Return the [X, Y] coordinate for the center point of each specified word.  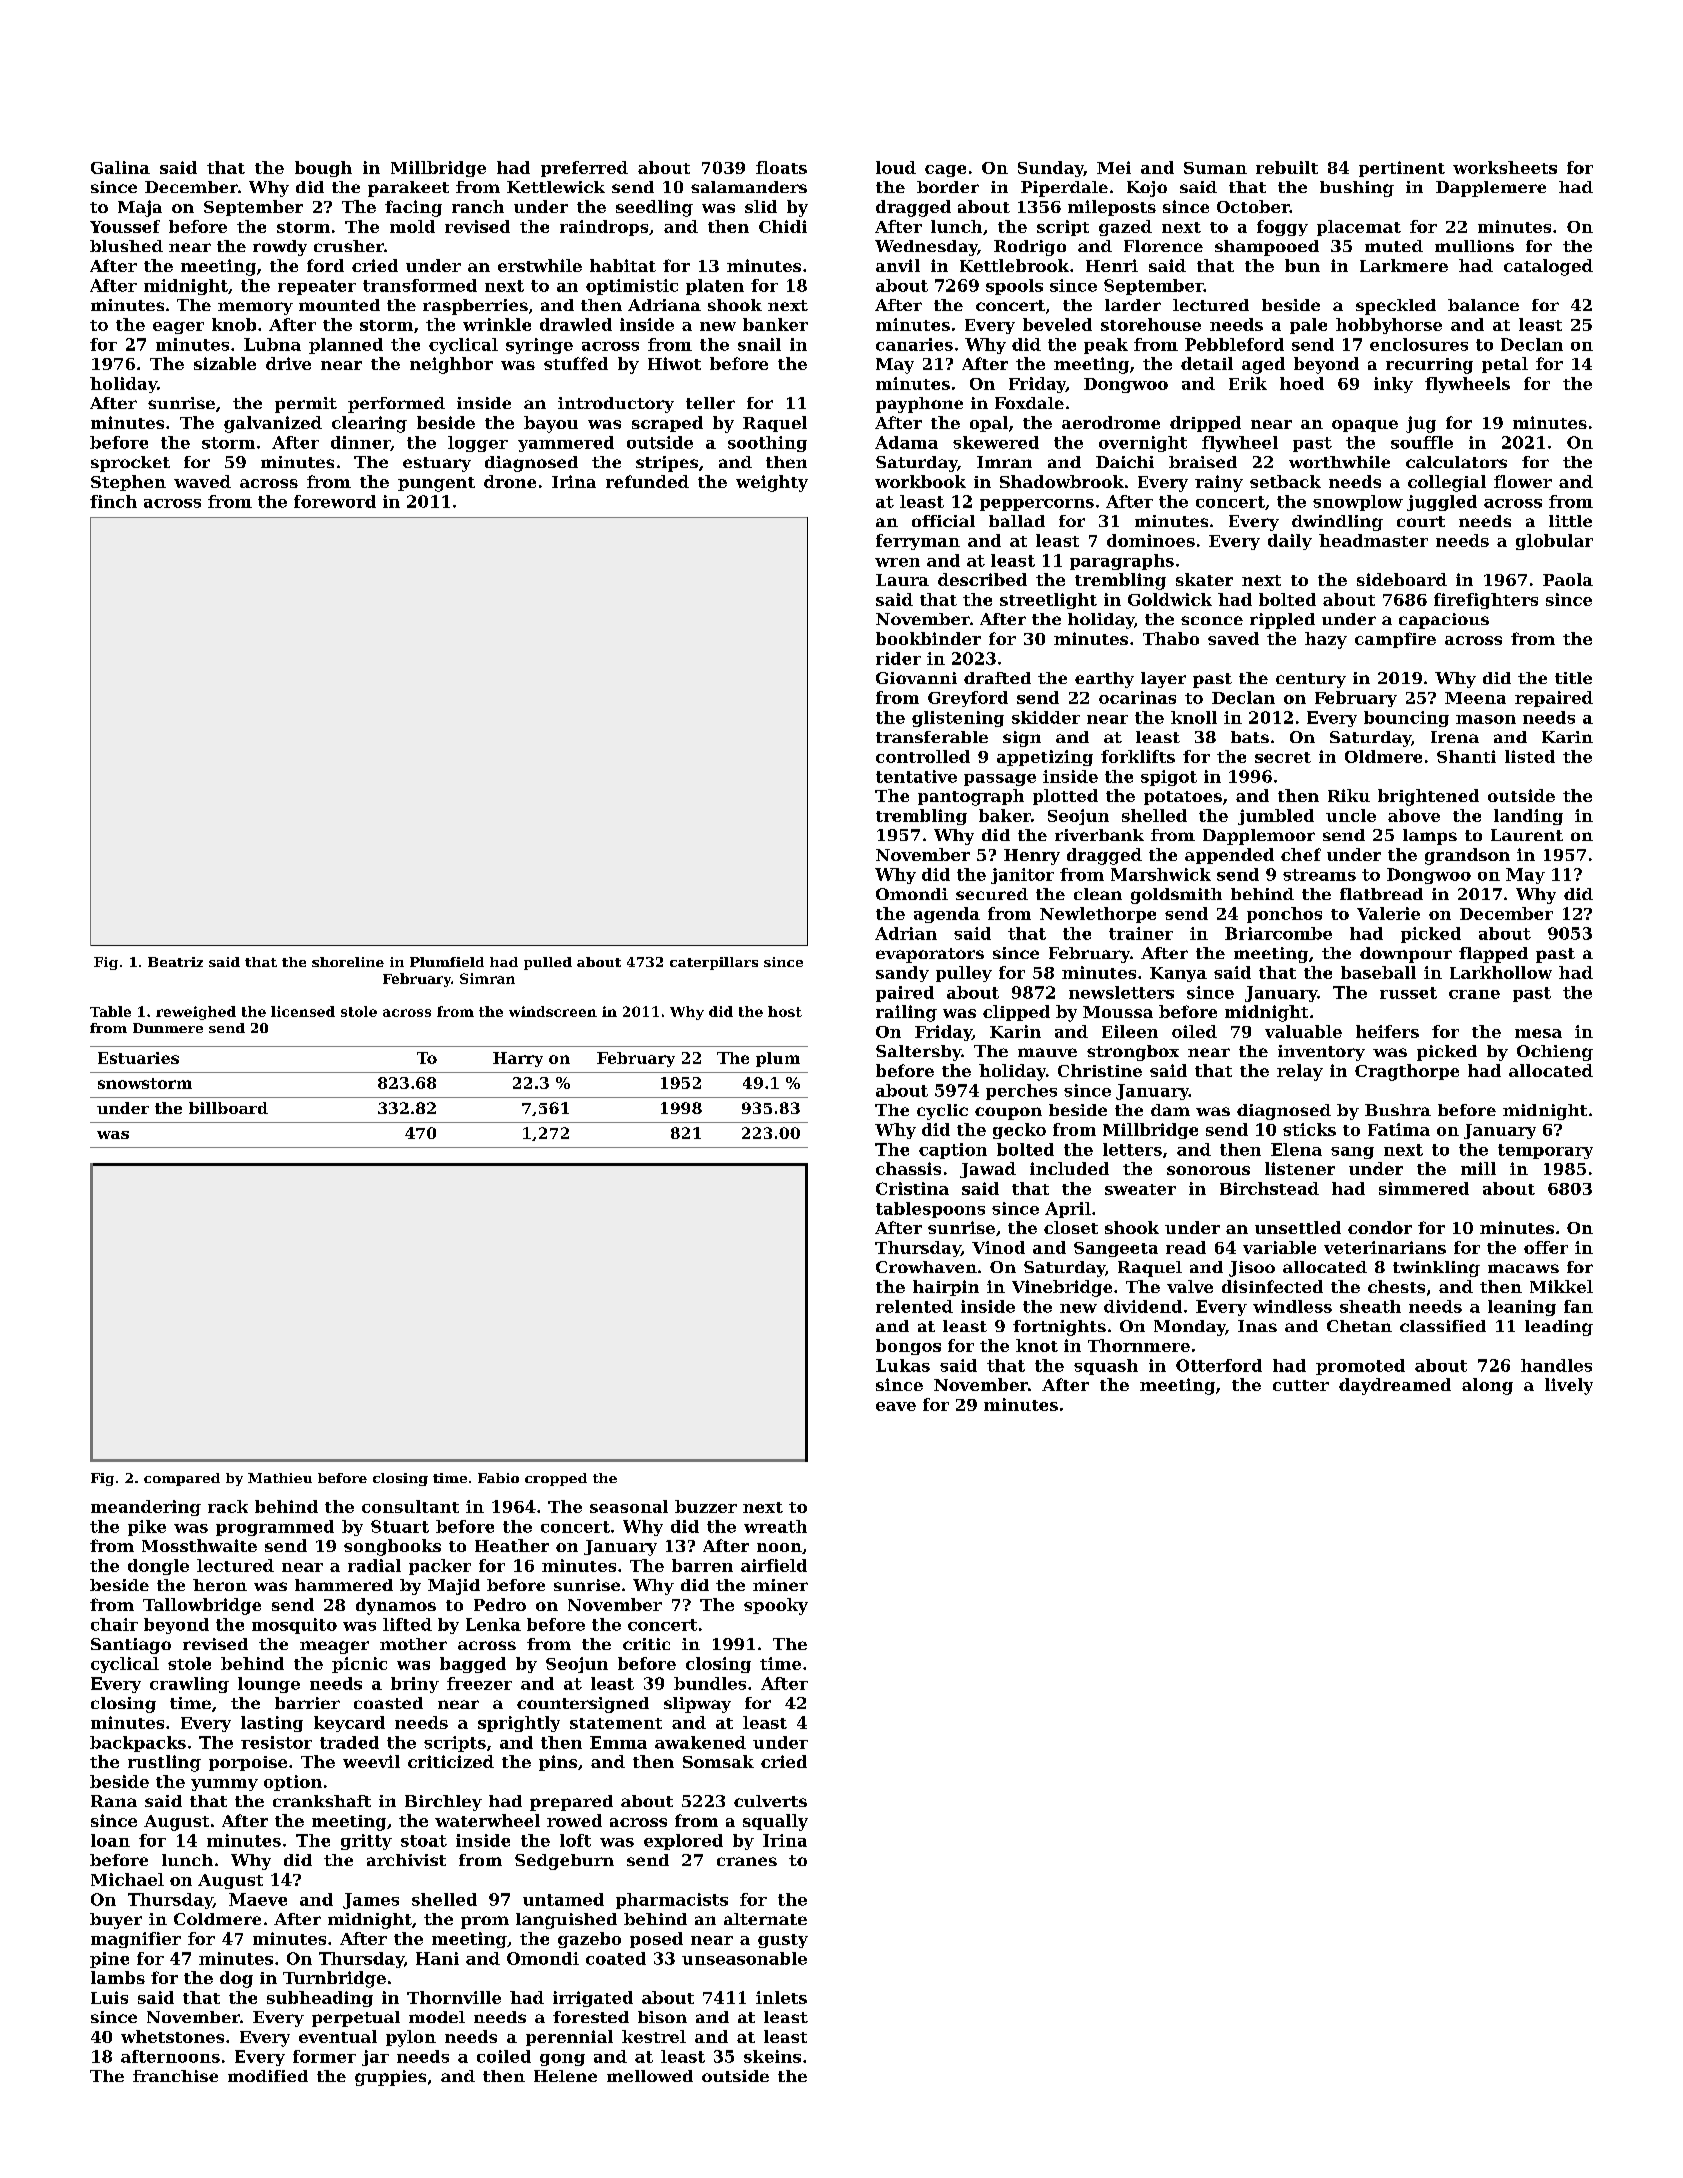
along [1487, 1386]
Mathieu [280, 1478]
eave [896, 1406]
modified [268, 2076]
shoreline [348, 962]
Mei [1114, 167]
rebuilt [1287, 167]
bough [323, 169]
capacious [1444, 621]
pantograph [971, 797]
